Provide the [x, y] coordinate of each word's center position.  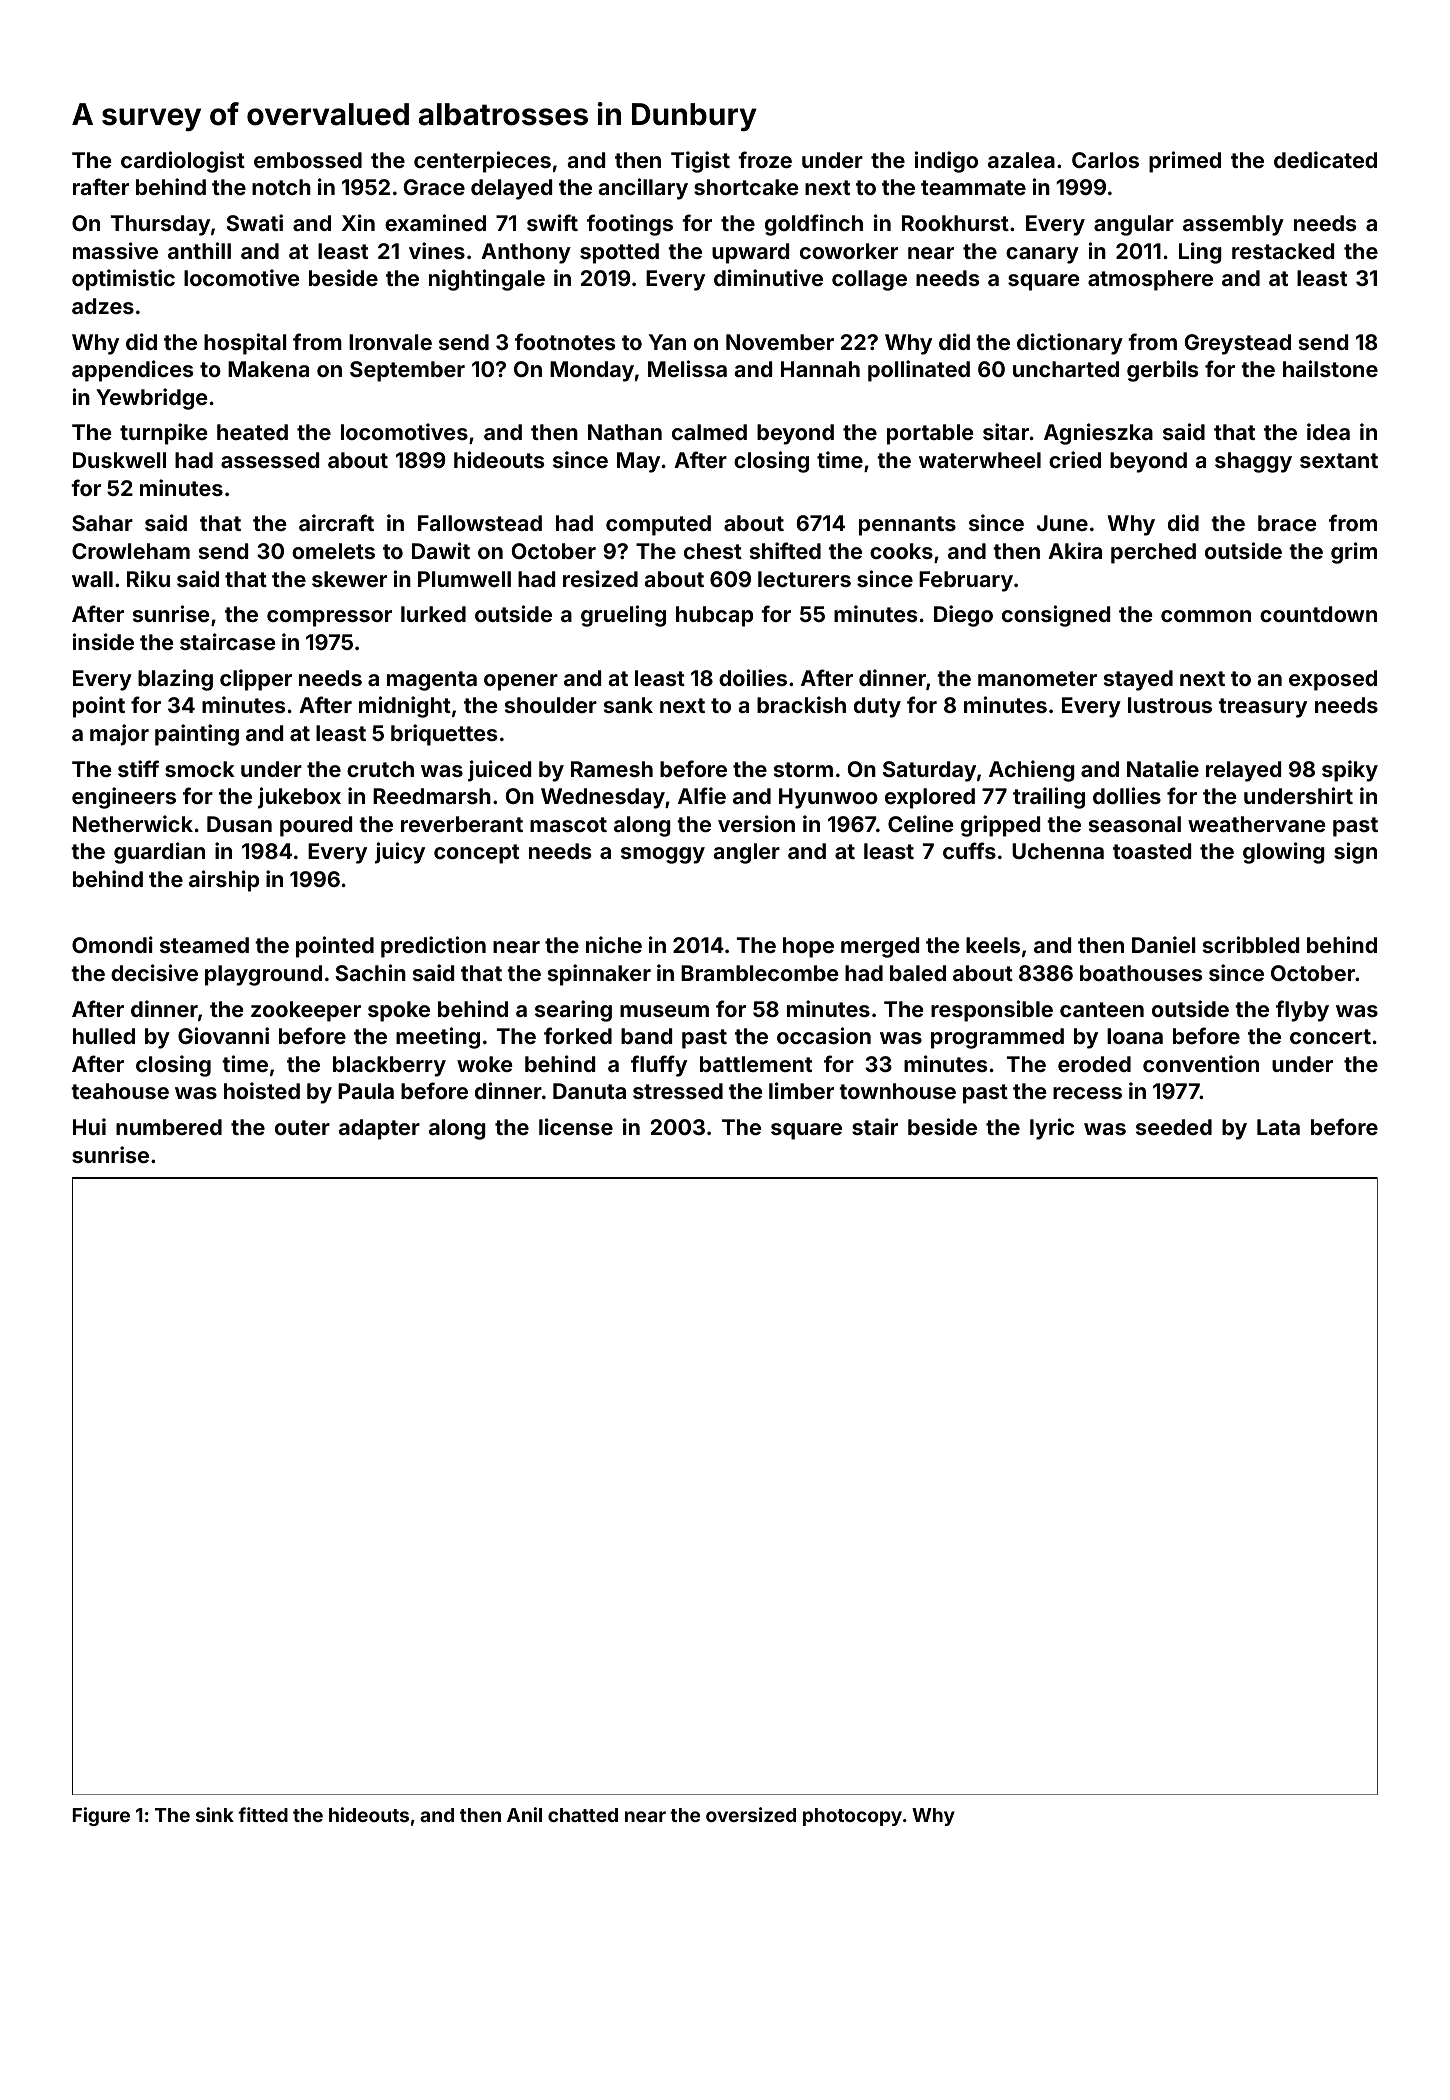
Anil [524, 1814]
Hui [89, 1126]
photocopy [852, 1817]
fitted [263, 1814]
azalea [1021, 160]
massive [115, 250]
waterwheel [980, 460]
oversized [751, 1814]
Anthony [526, 253]
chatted [583, 1815]
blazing [175, 680]
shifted [785, 550]
